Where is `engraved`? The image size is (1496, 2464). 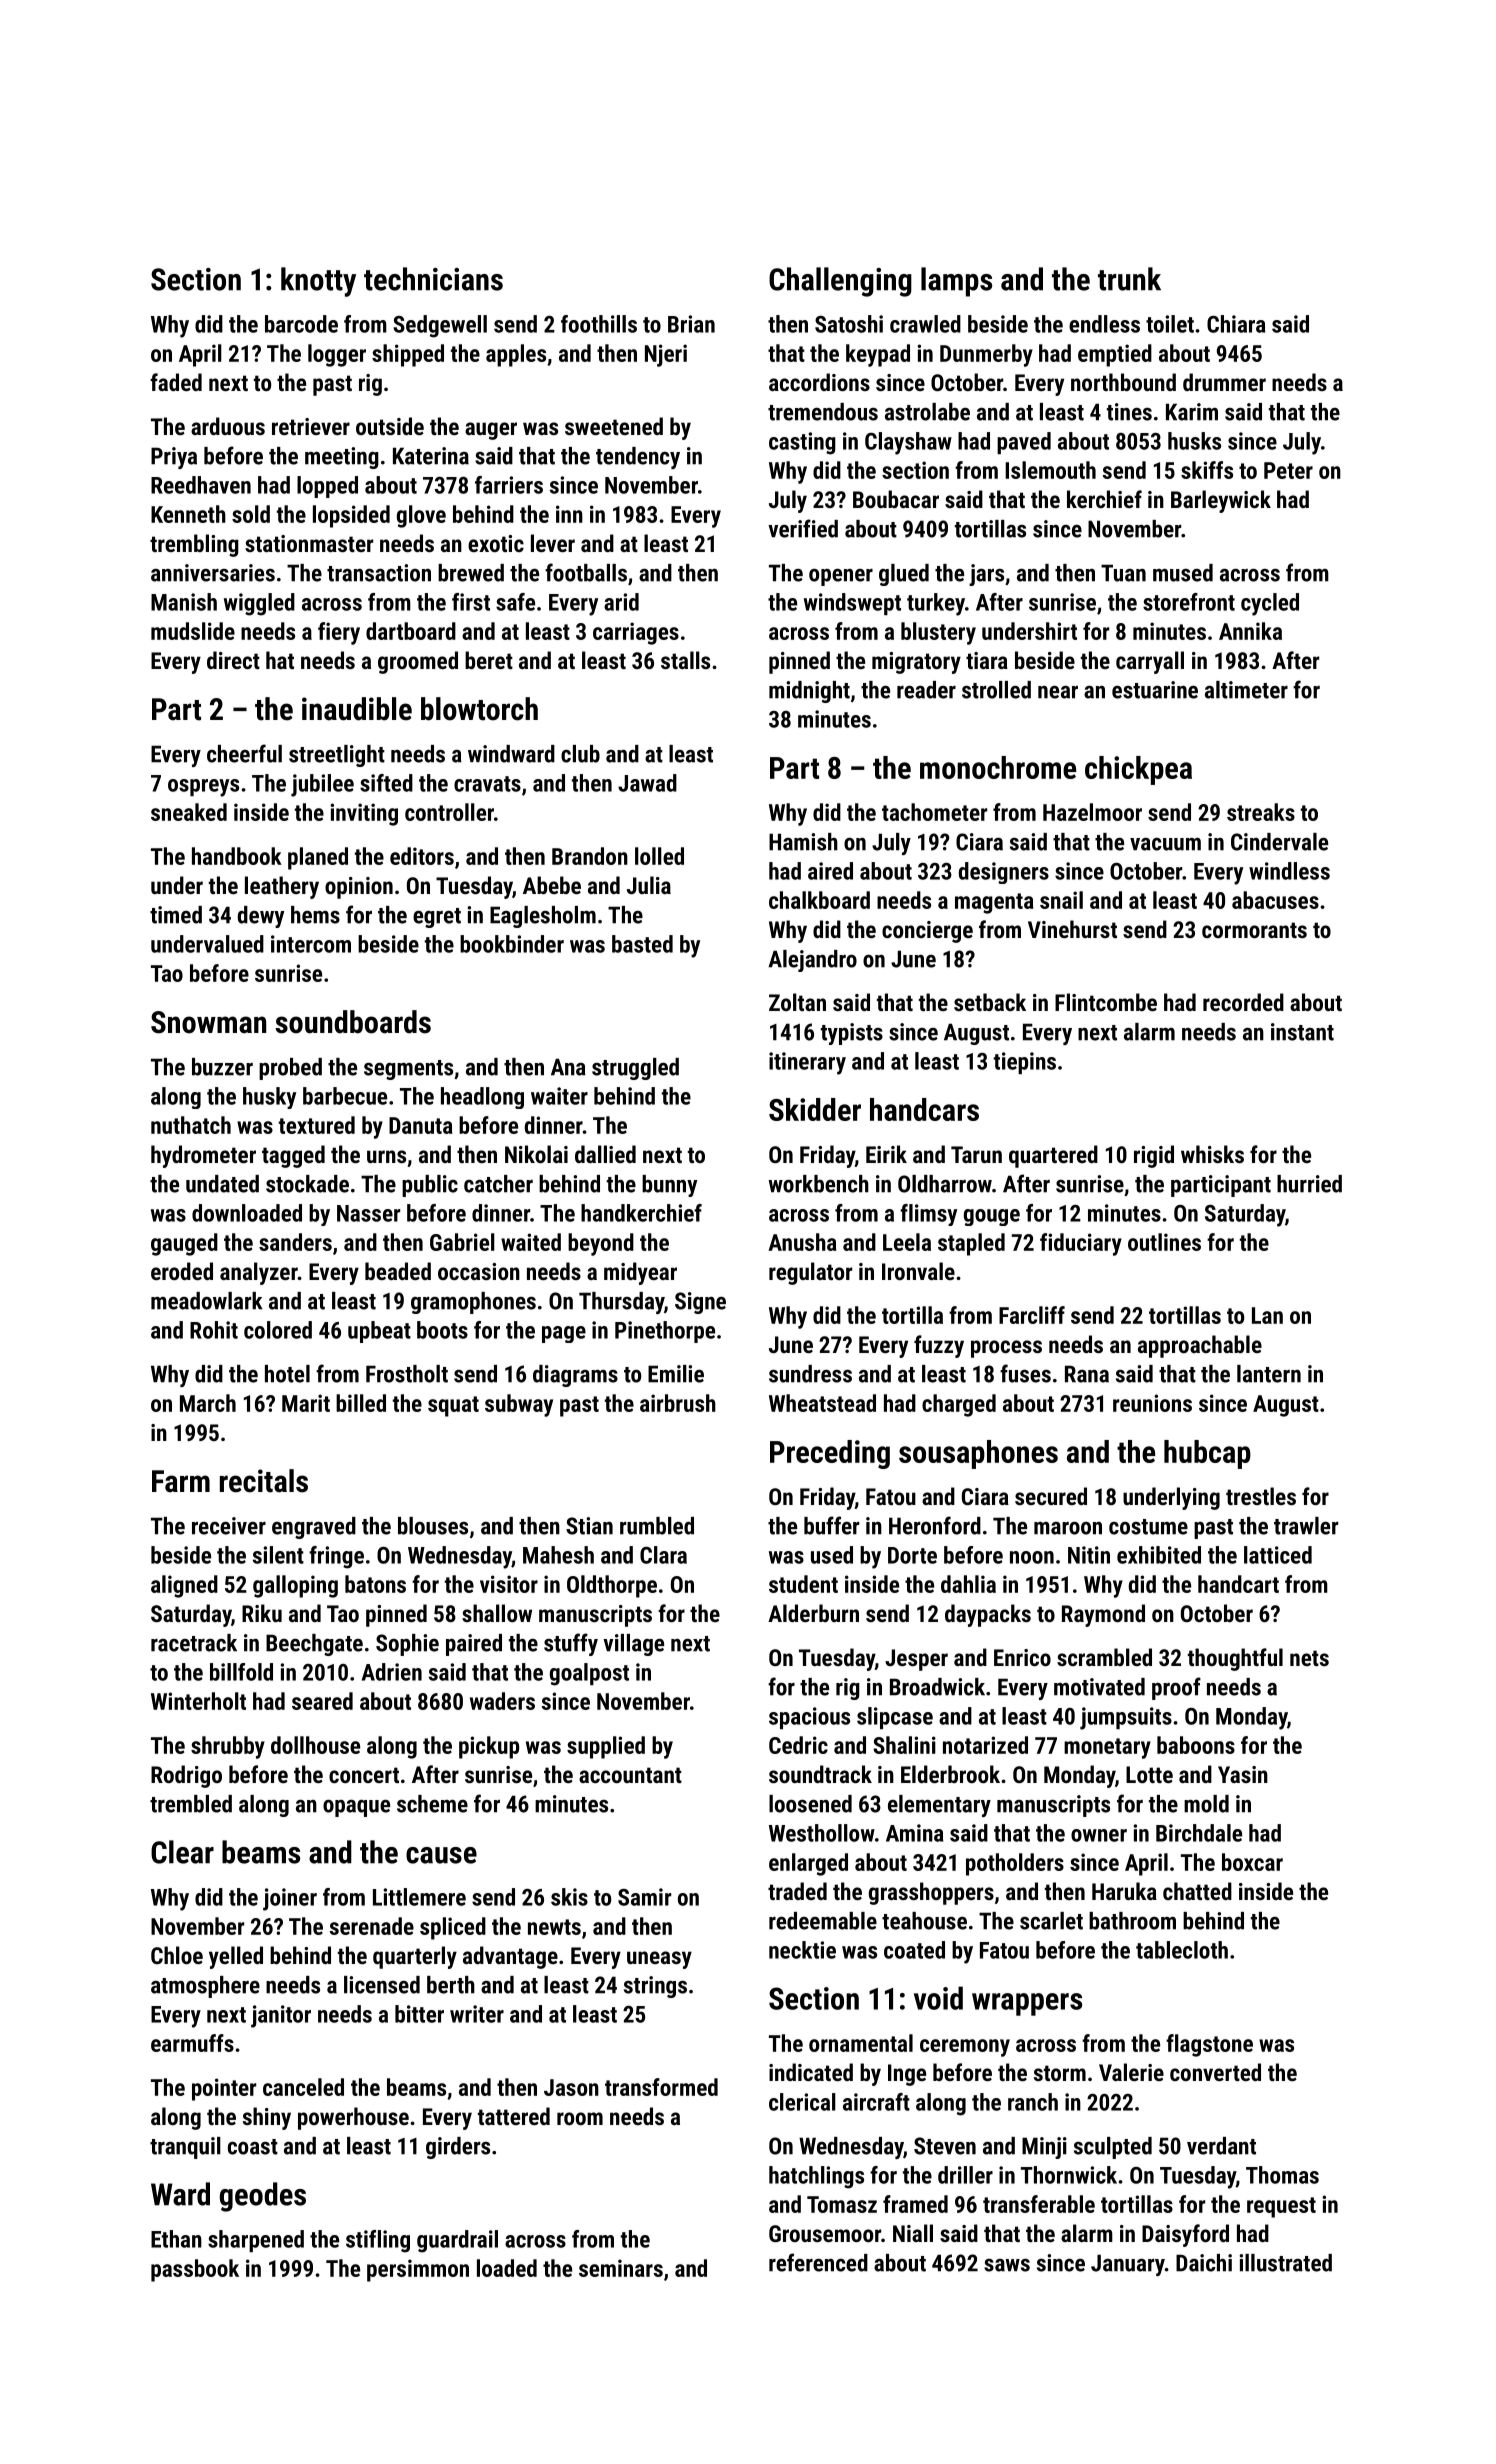 engraved is located at coordinates (314, 1528).
